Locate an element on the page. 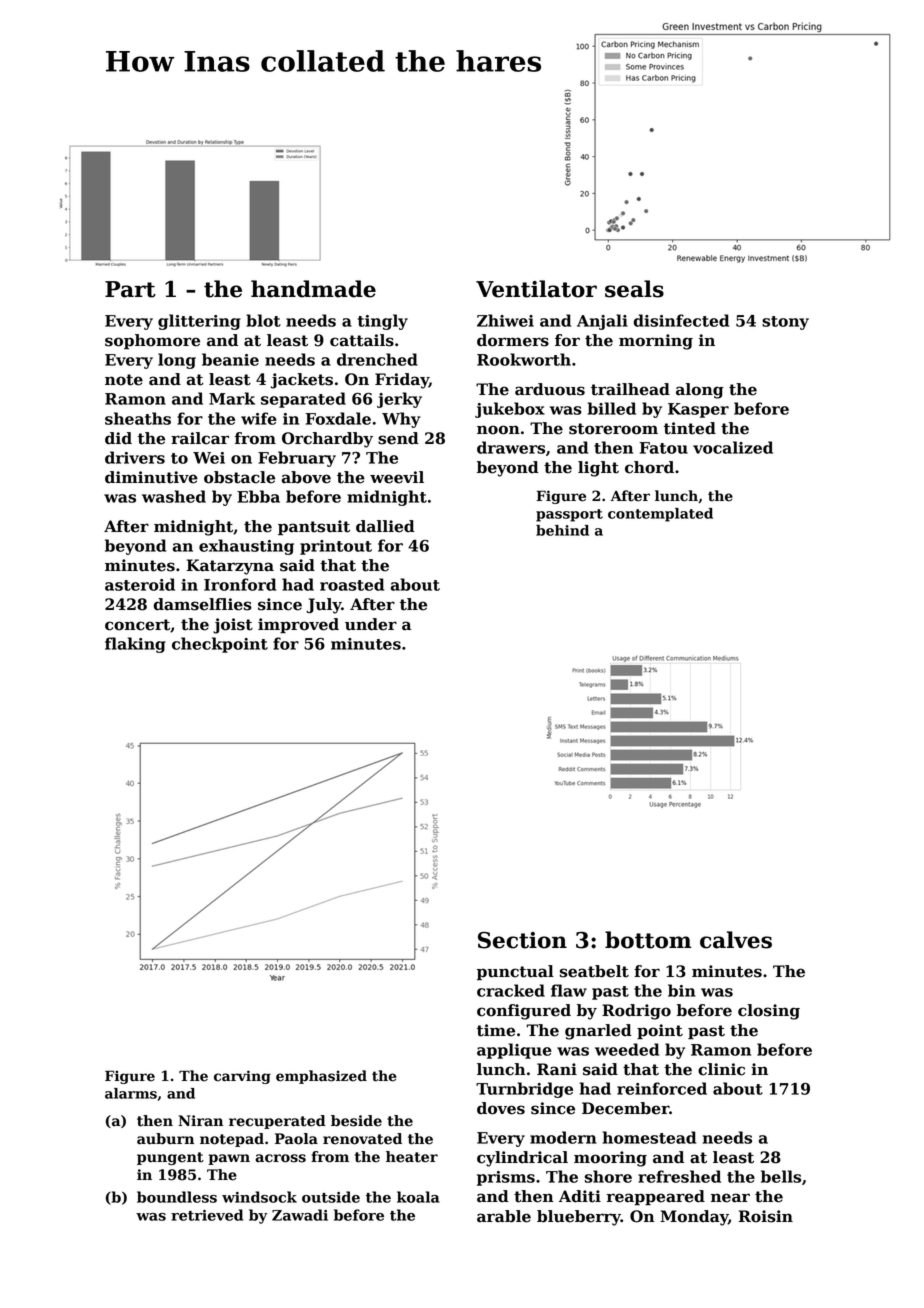 This image has width=924, height=1308. handmade is located at coordinates (313, 289).
